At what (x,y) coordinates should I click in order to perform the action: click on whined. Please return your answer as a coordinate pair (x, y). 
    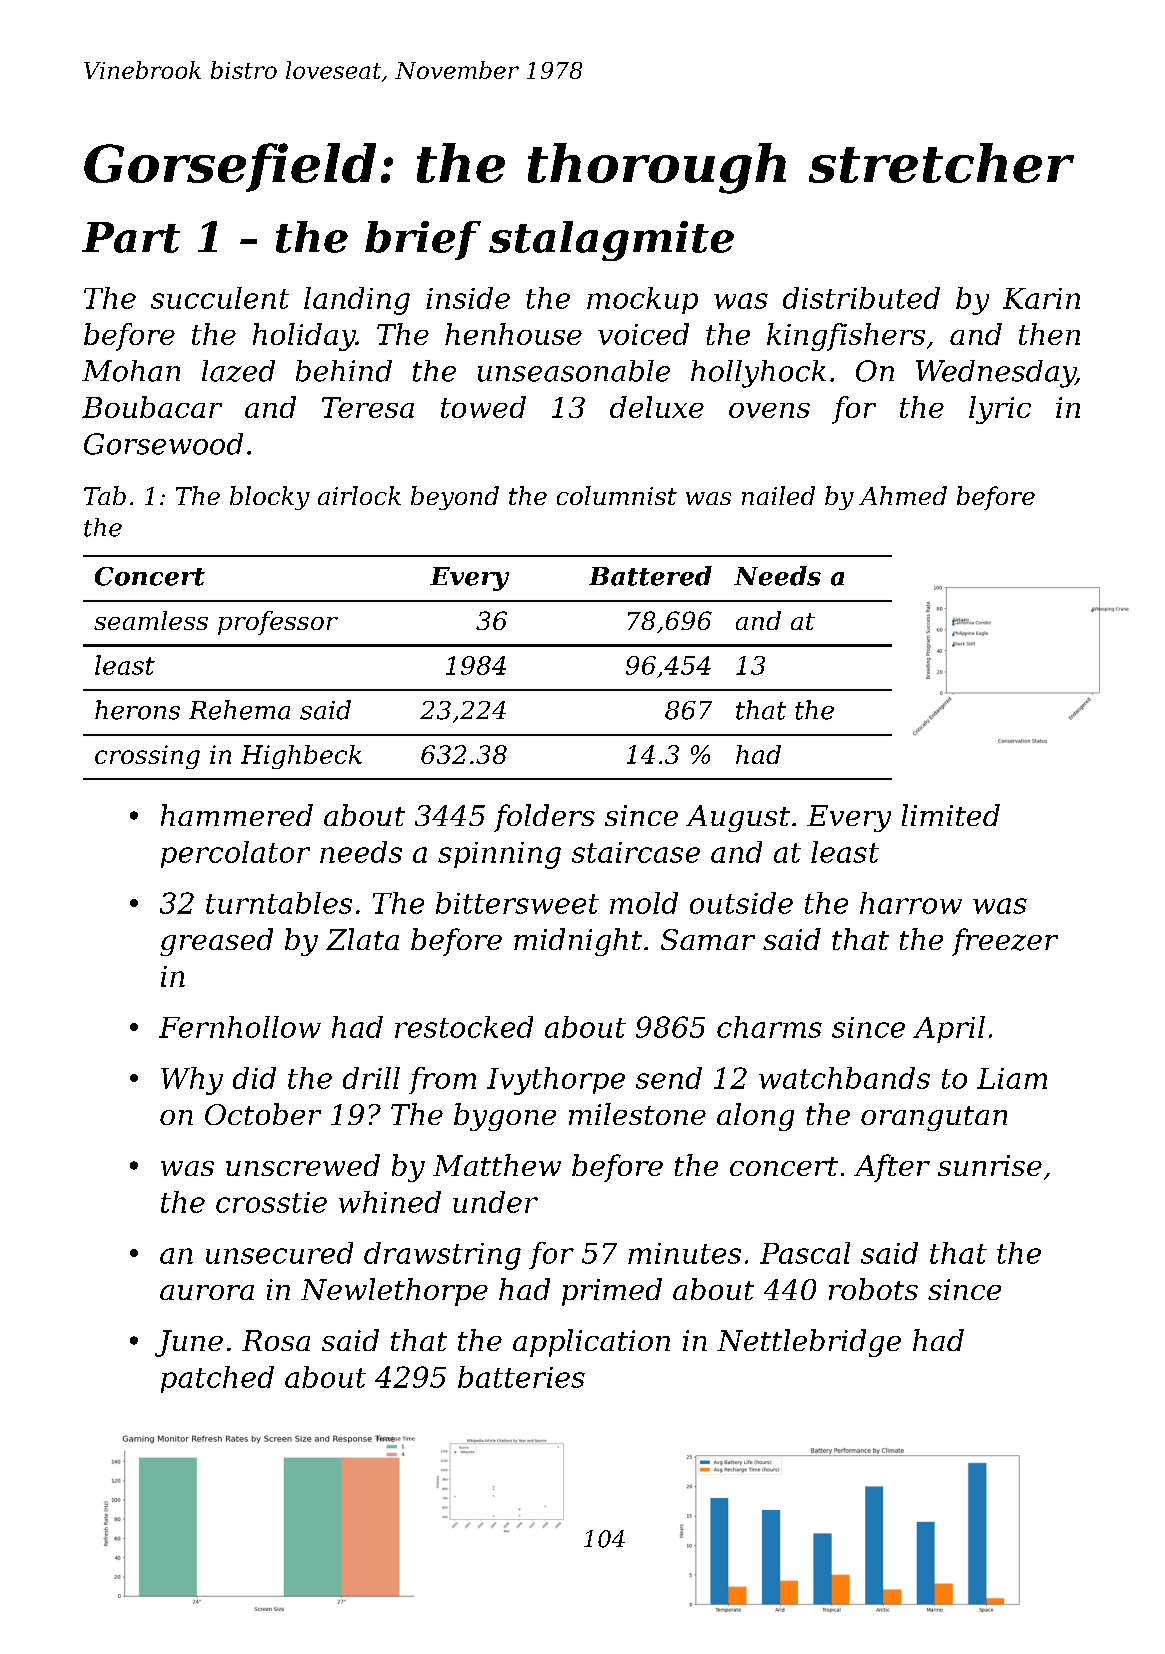
    Looking at the image, I should click on (390, 1202).
